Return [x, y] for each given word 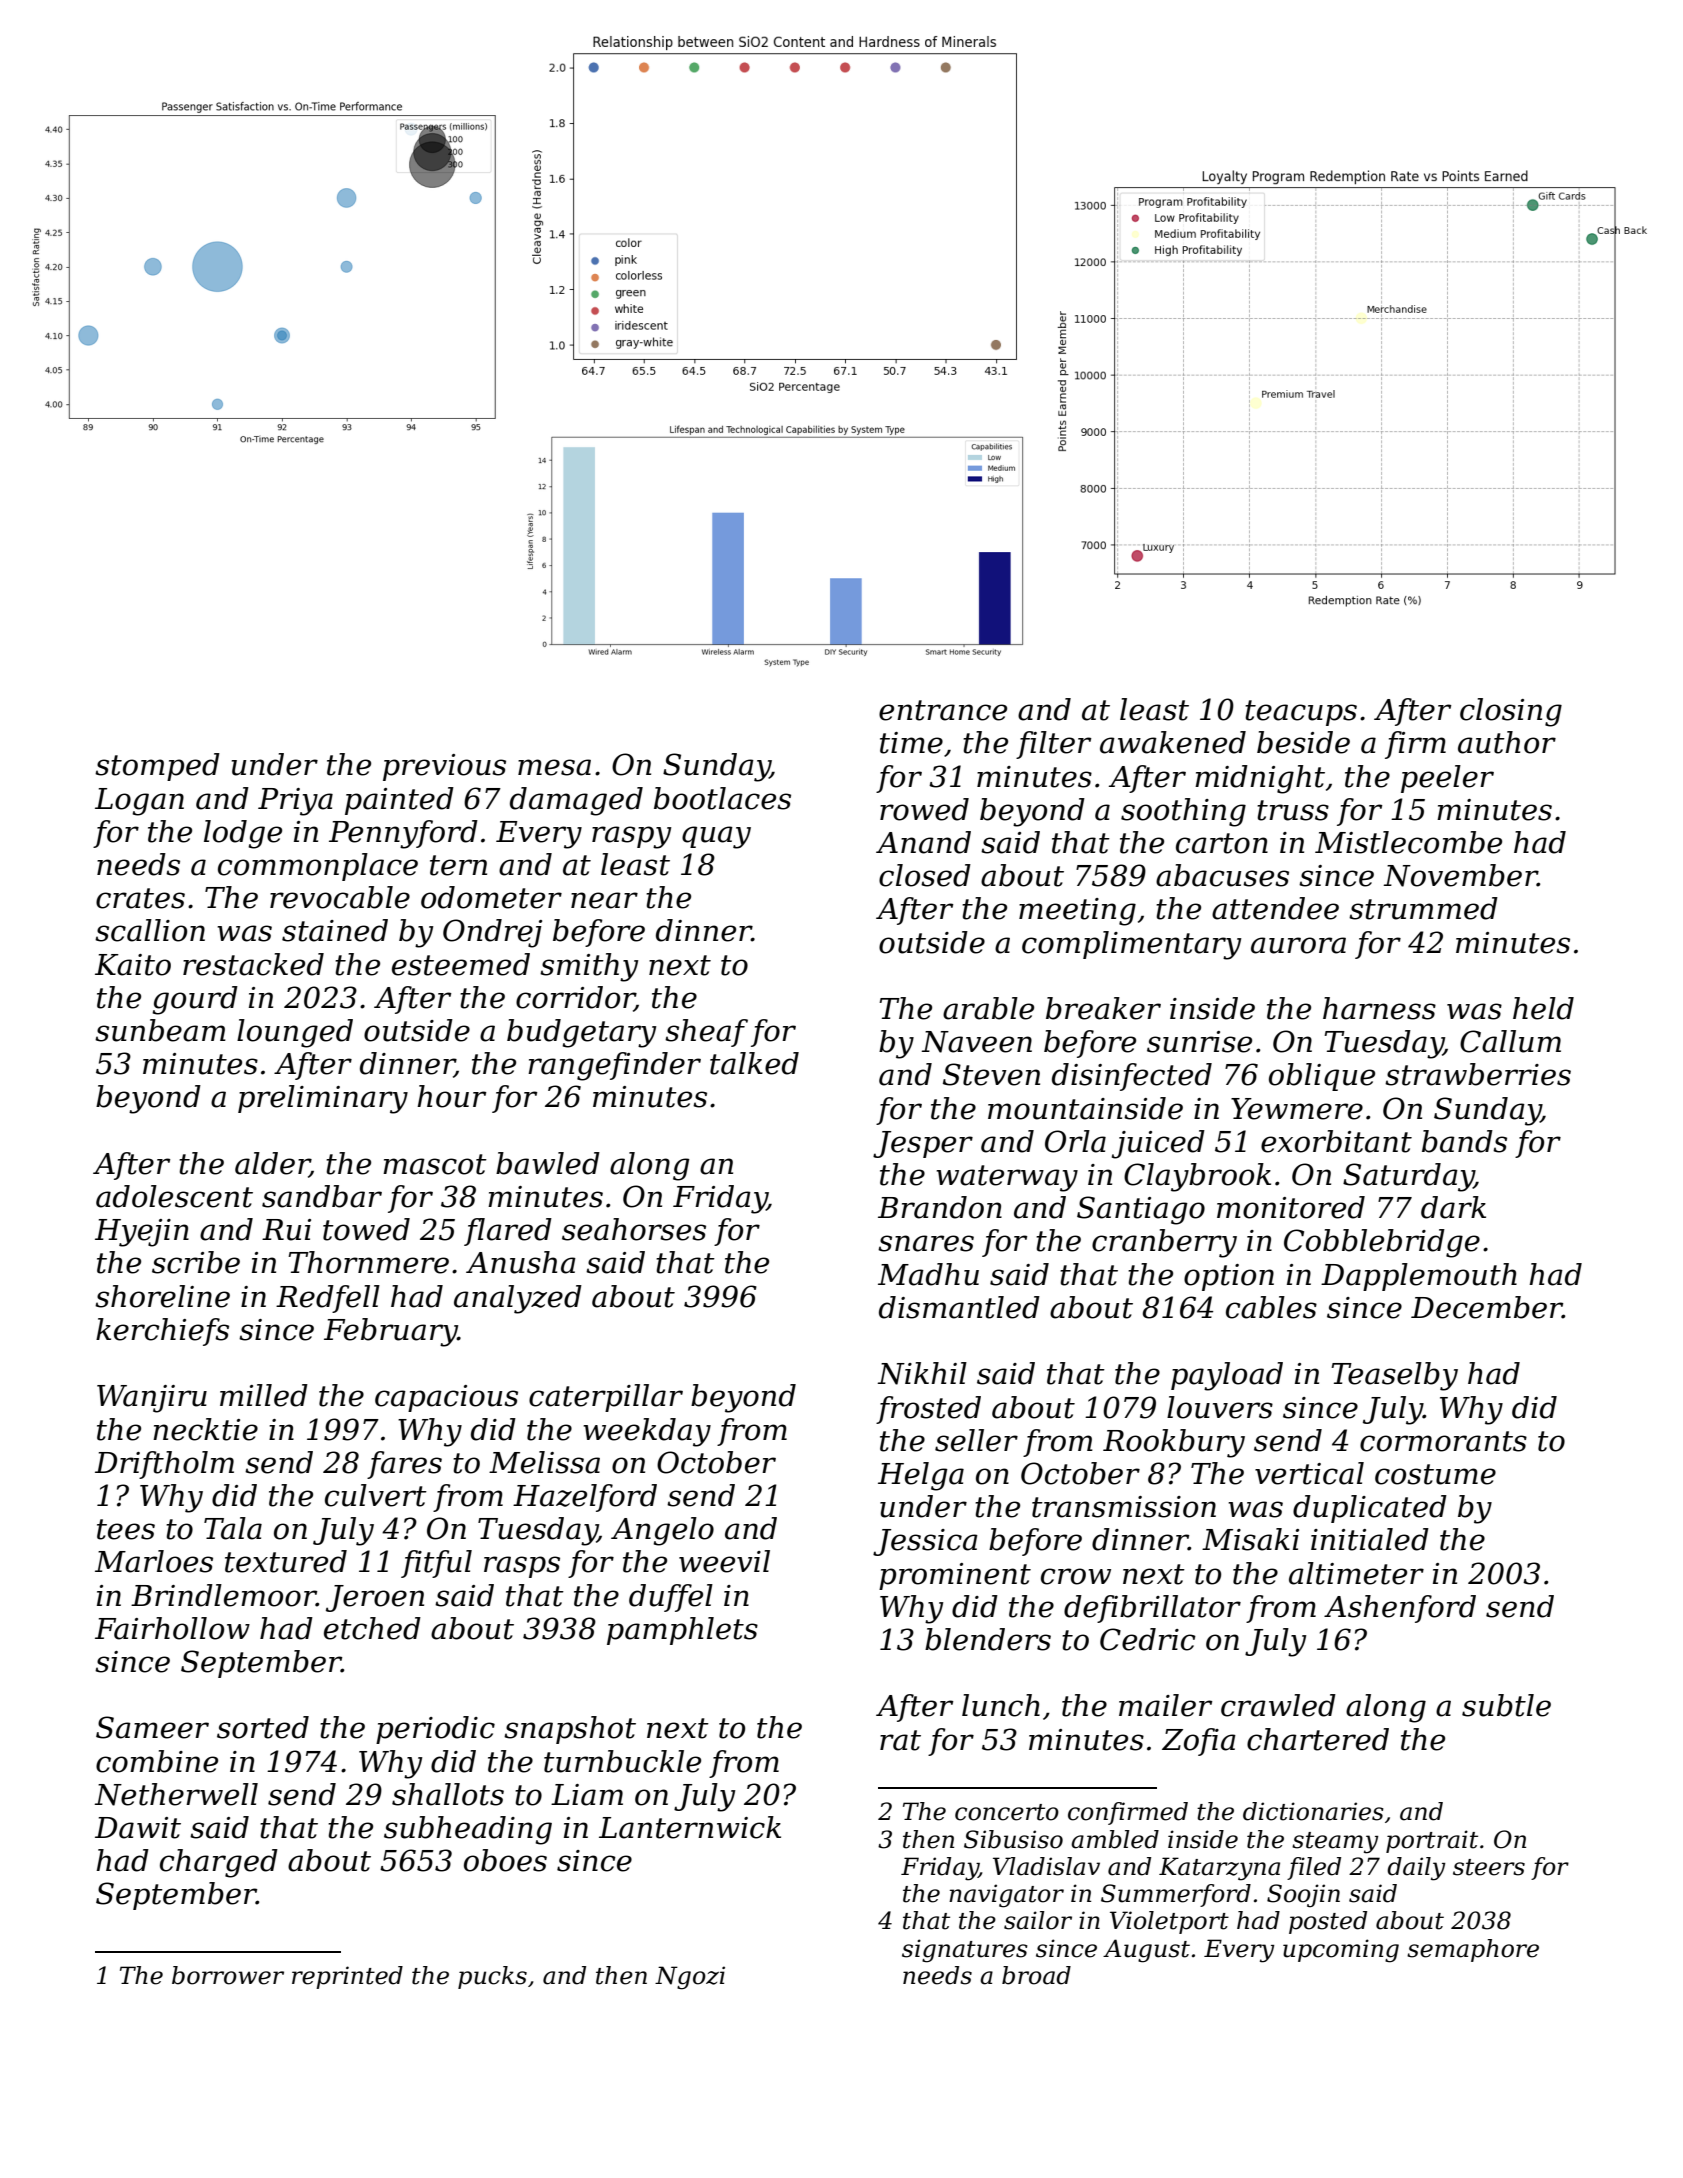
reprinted [347, 1977]
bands [1464, 1141]
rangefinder [614, 1066]
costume [1435, 1474]
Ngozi [690, 1978]
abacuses [1222, 875]
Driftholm [164, 1465]
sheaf [706, 1033]
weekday [647, 1432]
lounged [295, 1033]
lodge [243, 834]
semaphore [1473, 1950]
